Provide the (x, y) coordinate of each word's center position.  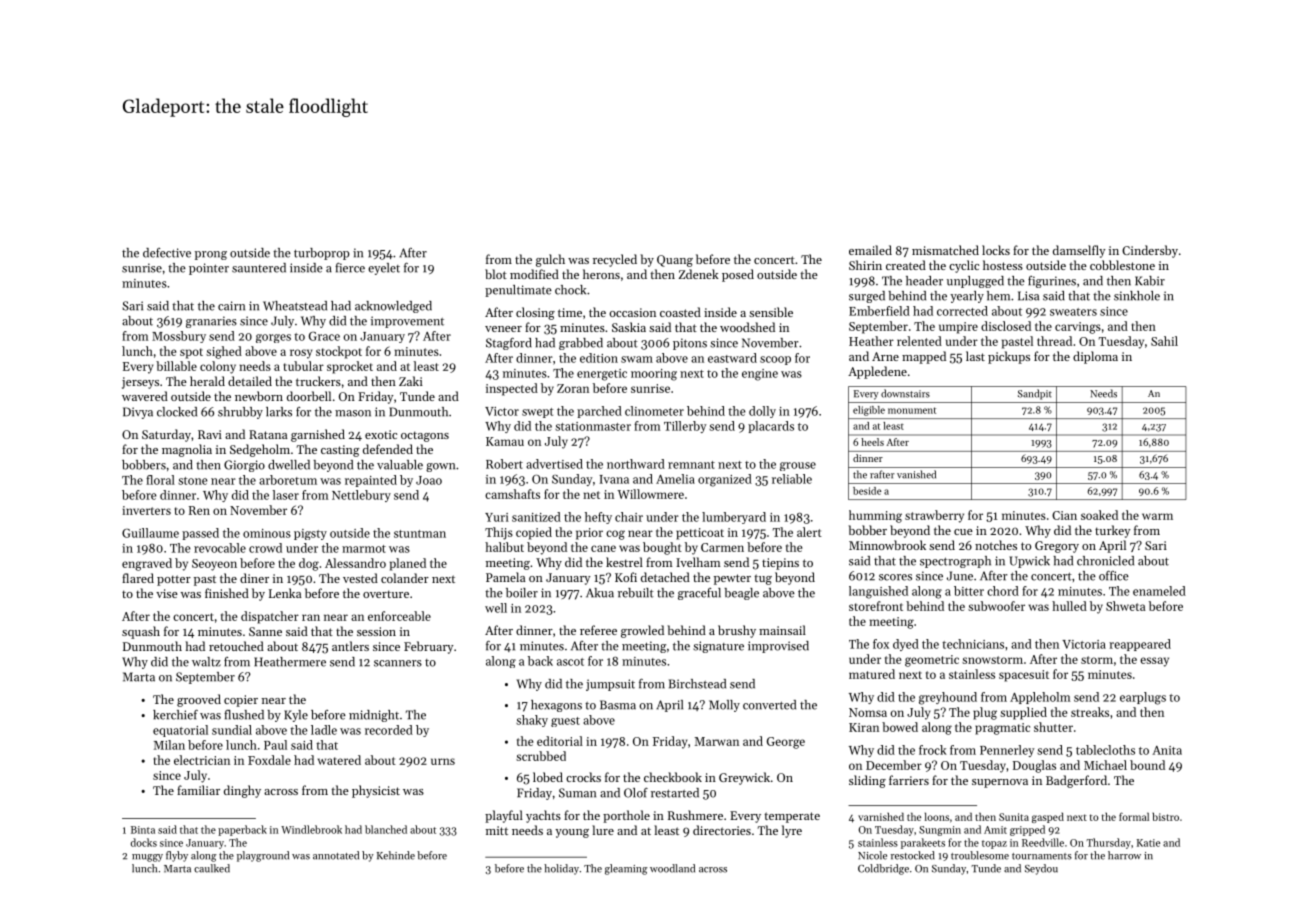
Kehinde (396, 855)
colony (218, 367)
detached (665, 577)
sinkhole (1137, 296)
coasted (680, 312)
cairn (231, 306)
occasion (633, 312)
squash (141, 632)
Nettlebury (361, 496)
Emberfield (879, 311)
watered (339, 760)
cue (963, 532)
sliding (867, 781)
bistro (1165, 816)
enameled (1159, 591)
